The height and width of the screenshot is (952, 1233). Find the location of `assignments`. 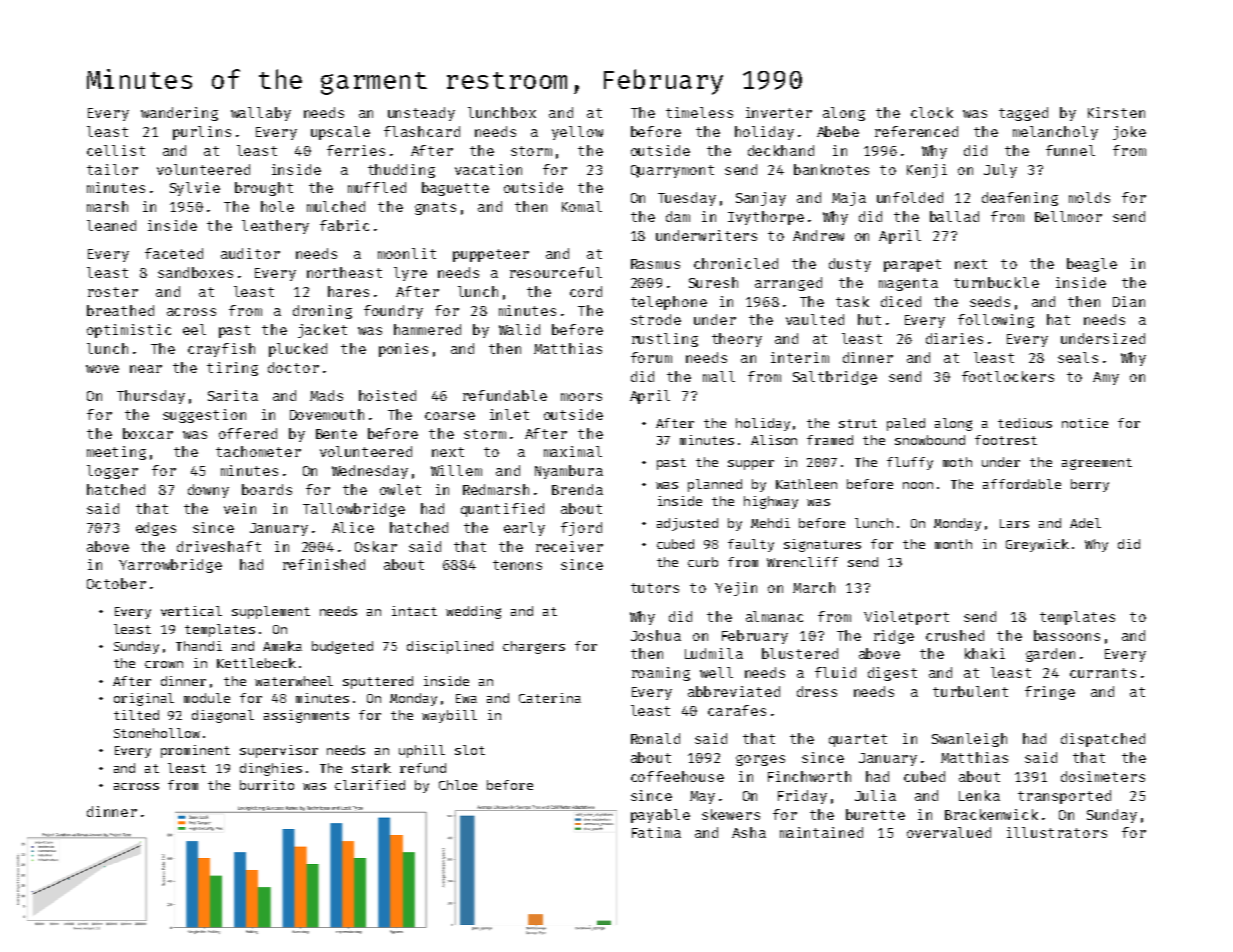

assignments is located at coordinates (306, 716).
